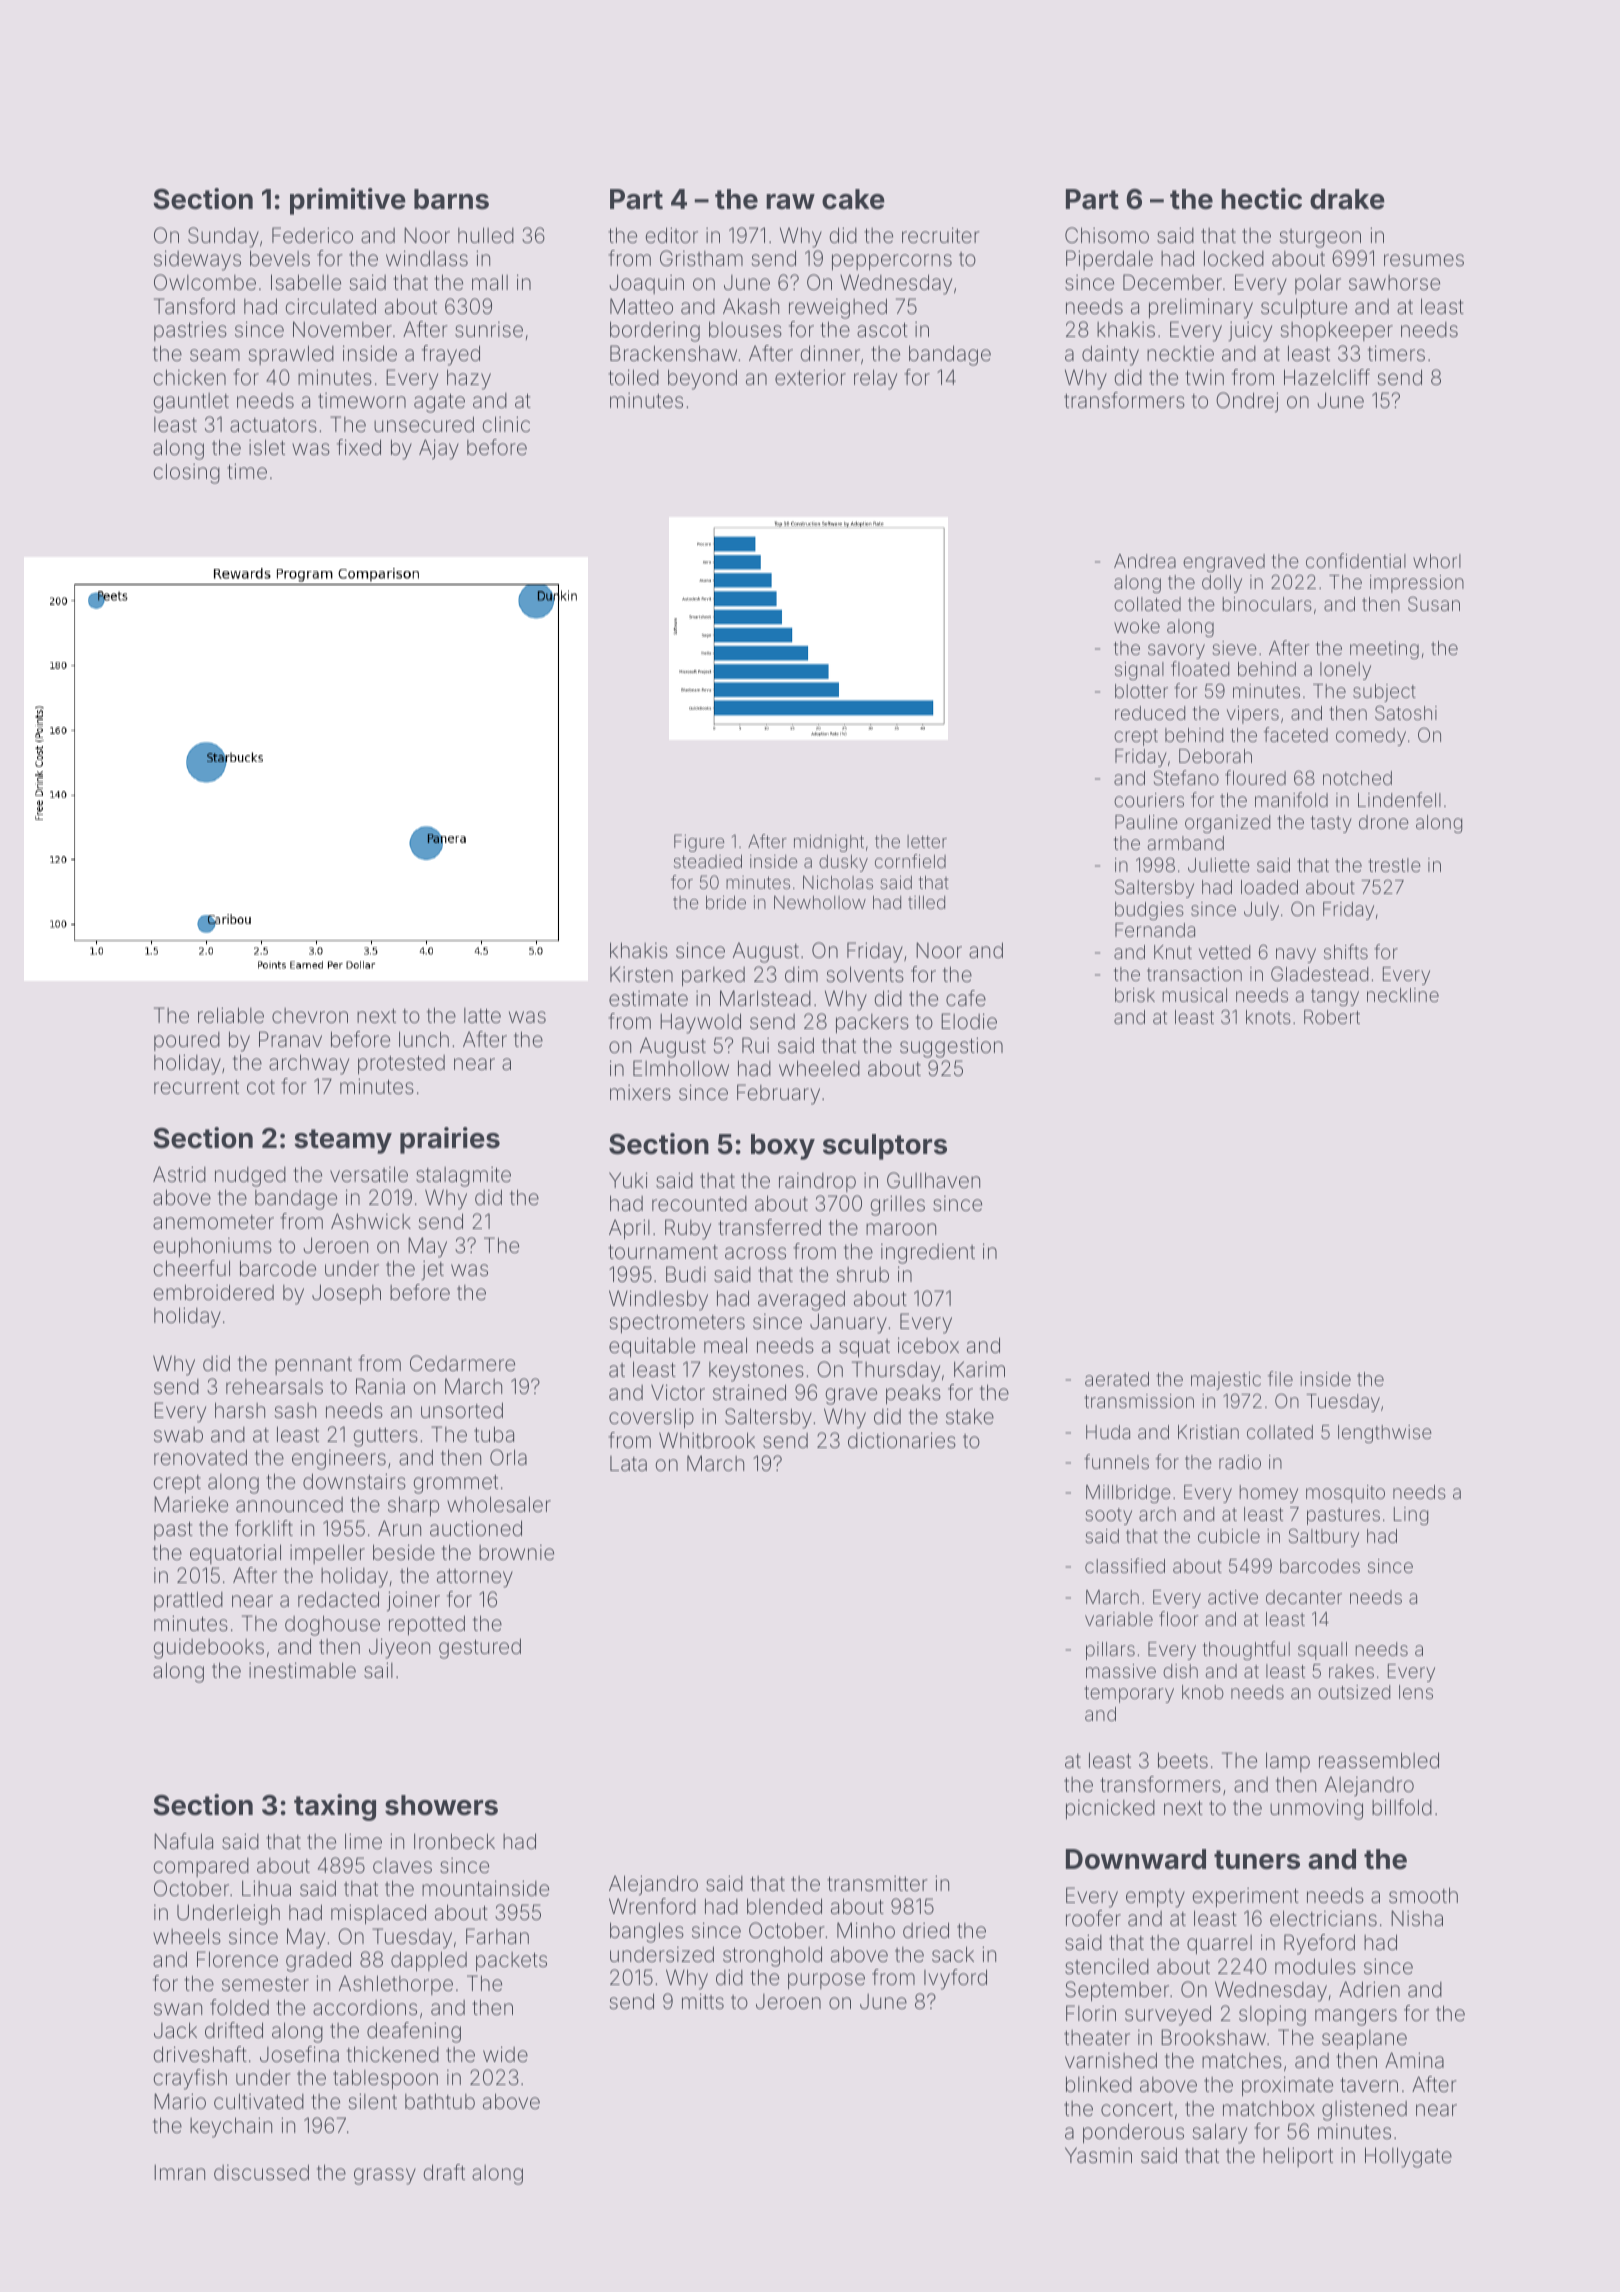 The width and height of the document is (1620, 2292). I want to click on frayed, so click(451, 355).
